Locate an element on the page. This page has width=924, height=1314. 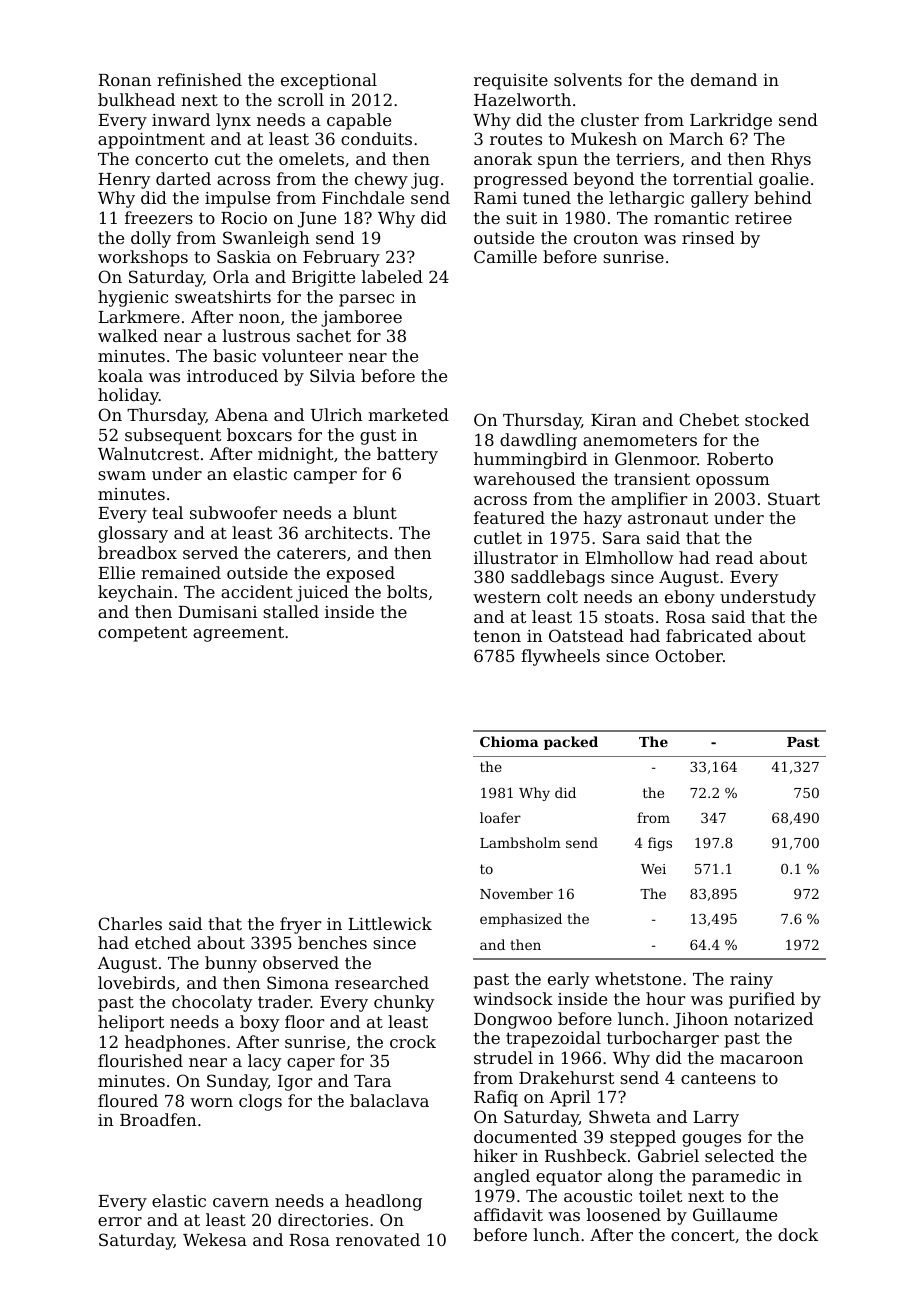
requisite is located at coordinates (511, 82).
